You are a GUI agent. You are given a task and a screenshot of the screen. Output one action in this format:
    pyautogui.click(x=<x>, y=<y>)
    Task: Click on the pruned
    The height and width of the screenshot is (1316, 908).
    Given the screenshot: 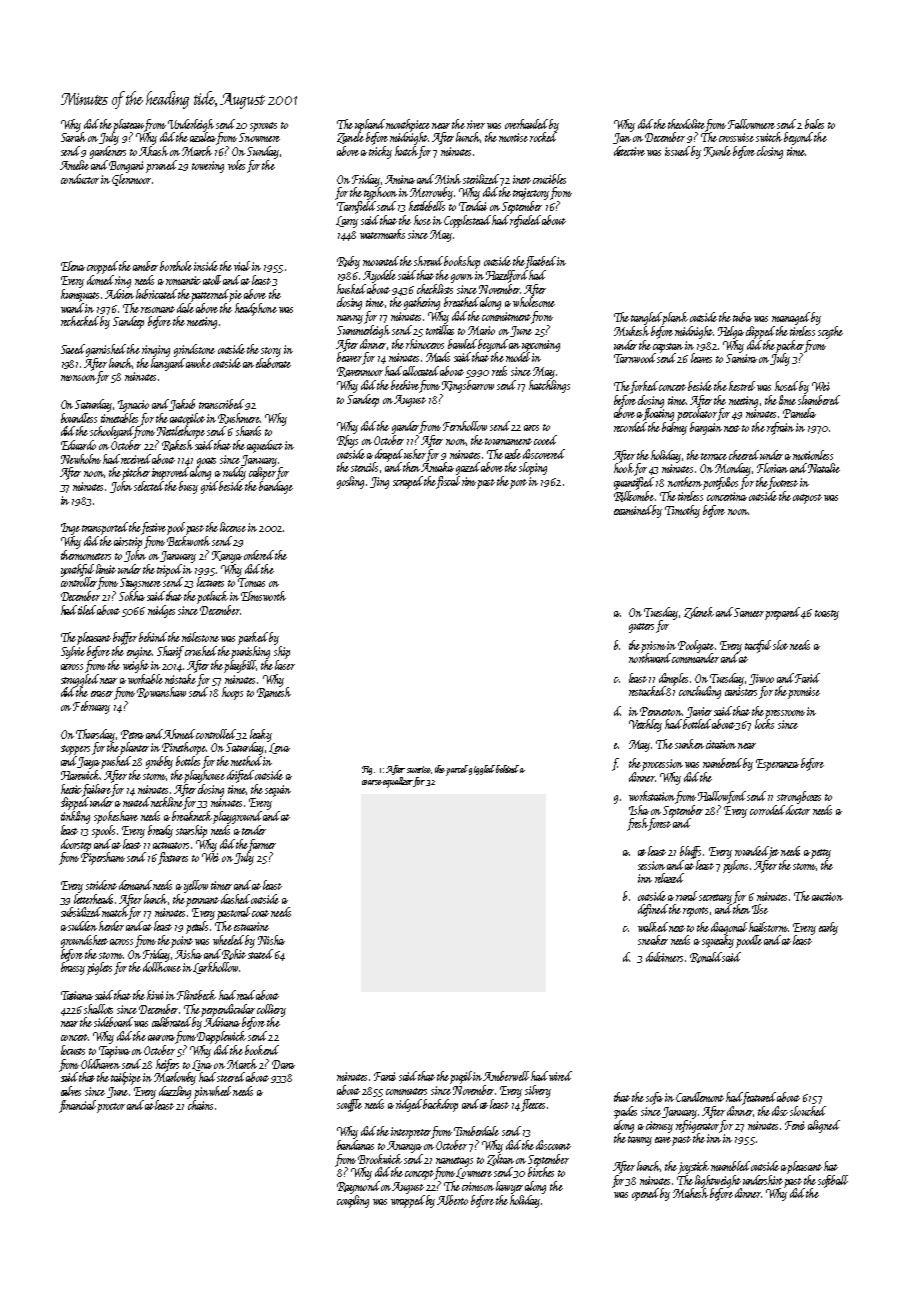 What is the action you would take?
    pyautogui.click(x=161, y=166)
